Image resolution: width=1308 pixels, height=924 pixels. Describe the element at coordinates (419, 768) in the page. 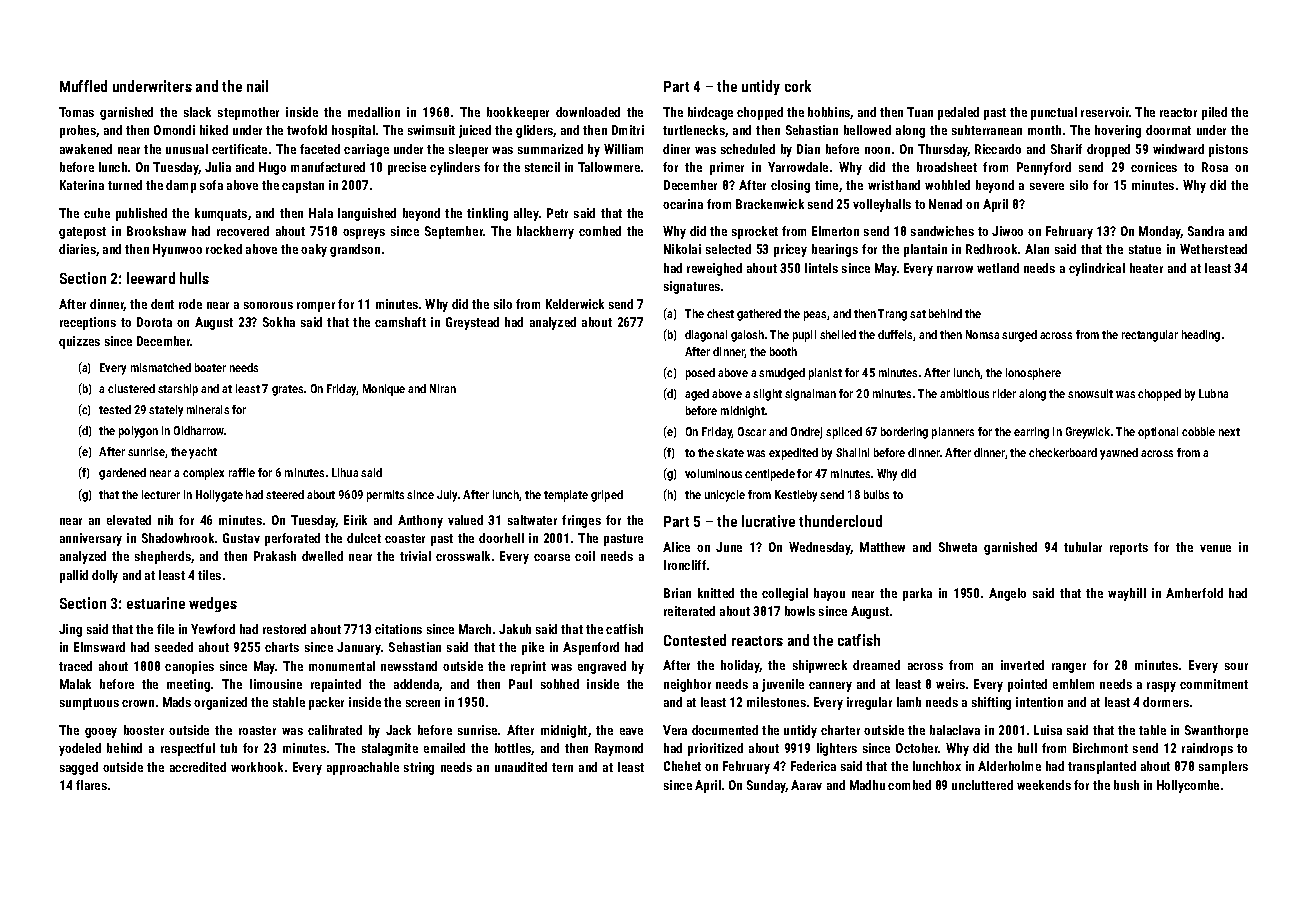

I see `string` at that location.
